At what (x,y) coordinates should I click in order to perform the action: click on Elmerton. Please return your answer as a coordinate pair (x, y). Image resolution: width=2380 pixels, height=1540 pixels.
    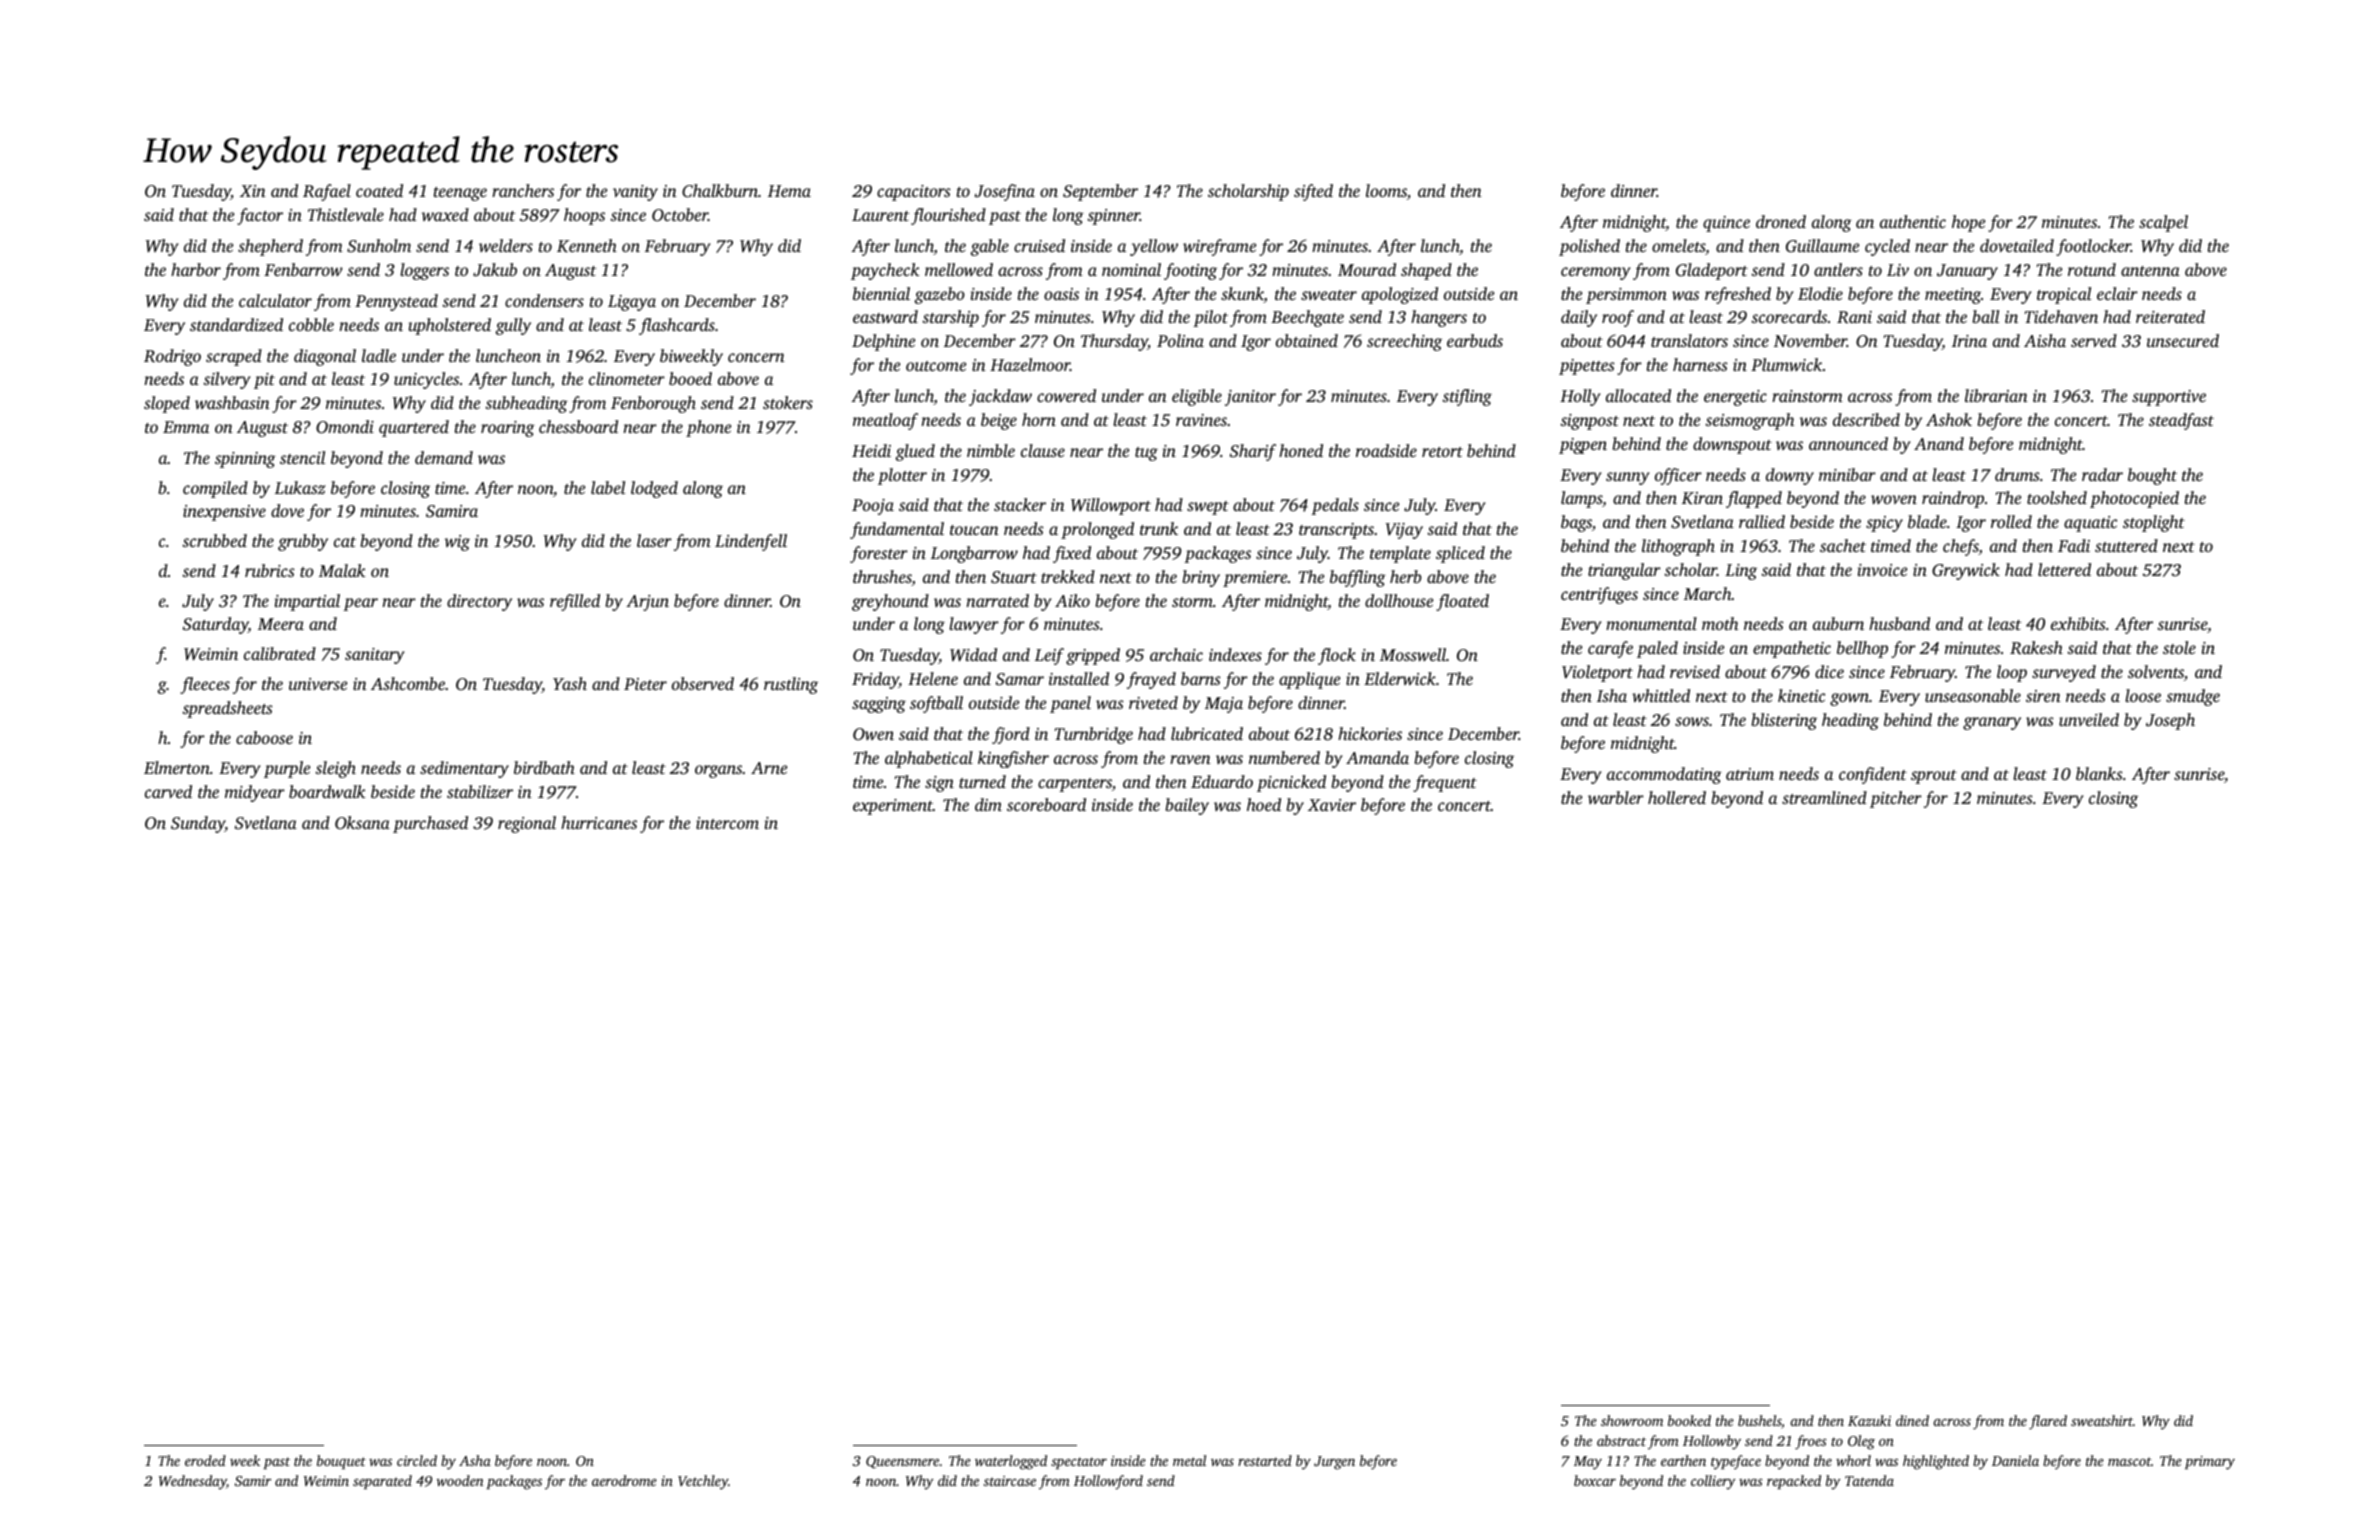
    Looking at the image, I should click on (177, 767).
